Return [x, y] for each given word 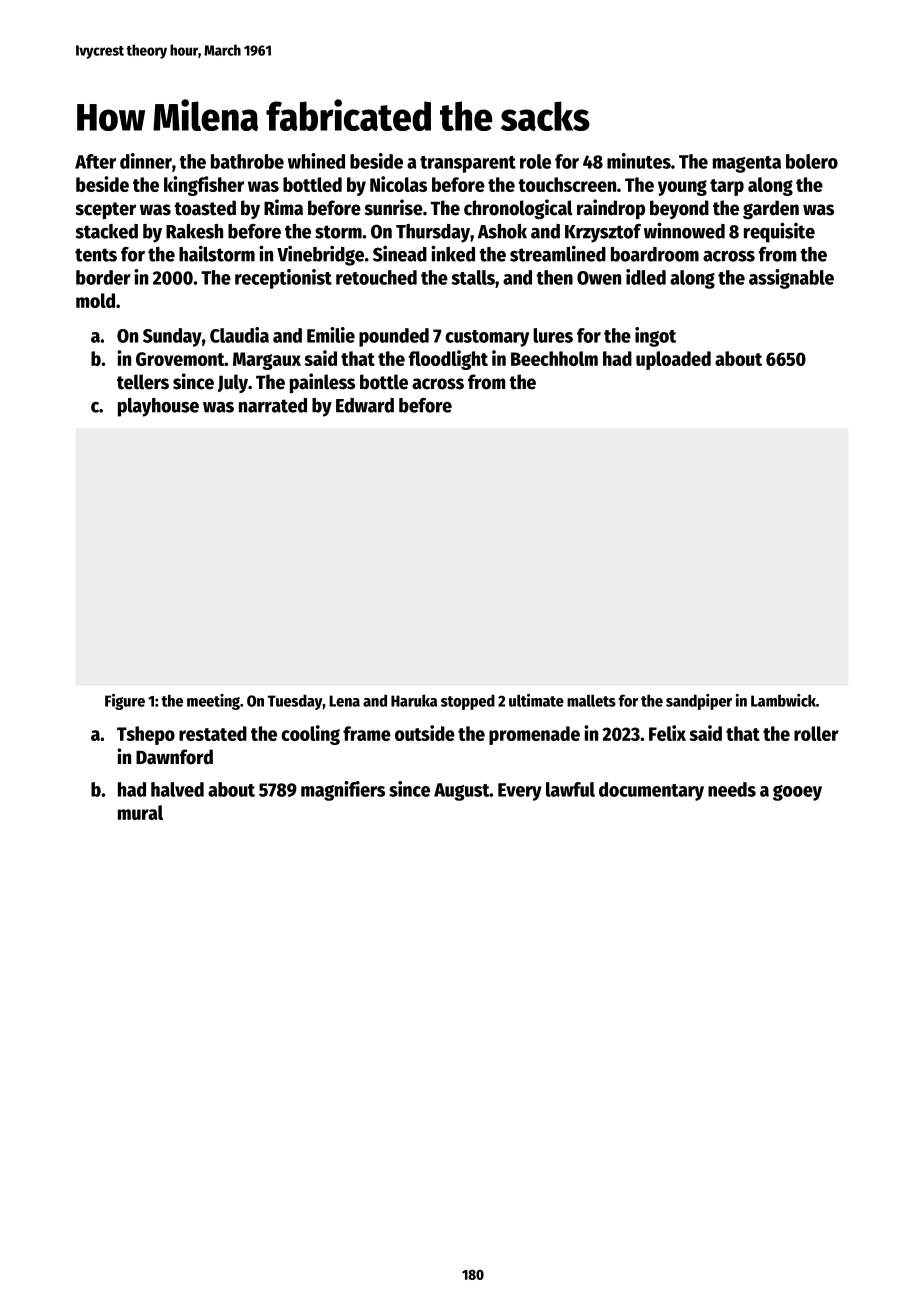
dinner [146, 161]
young [682, 188]
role [535, 161]
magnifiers [343, 791]
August [462, 792]
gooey [797, 793]
